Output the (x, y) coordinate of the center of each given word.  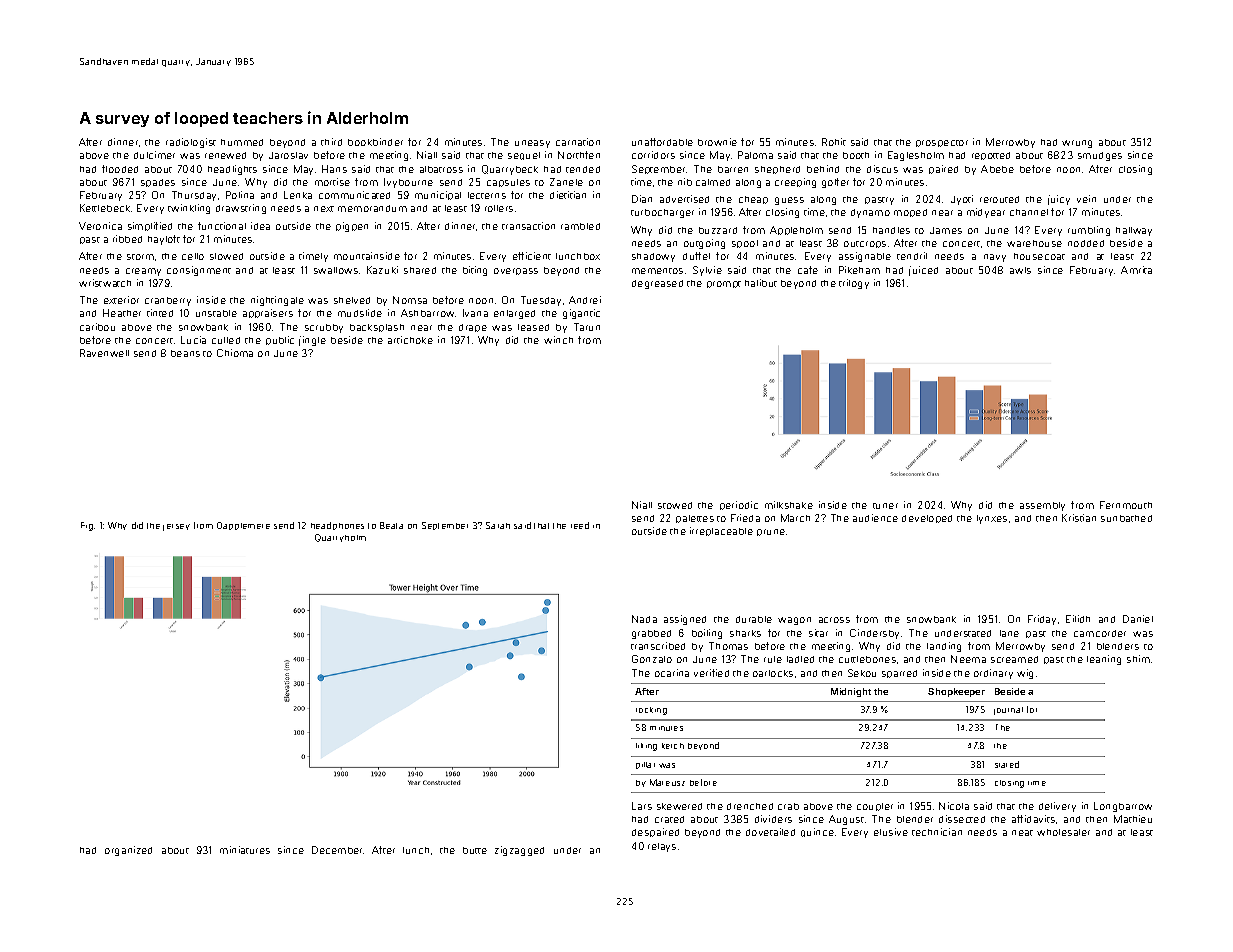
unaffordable (662, 142)
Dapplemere (243, 526)
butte (475, 850)
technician (937, 832)
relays (662, 847)
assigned (685, 620)
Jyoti (962, 200)
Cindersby (874, 634)
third (331, 142)
